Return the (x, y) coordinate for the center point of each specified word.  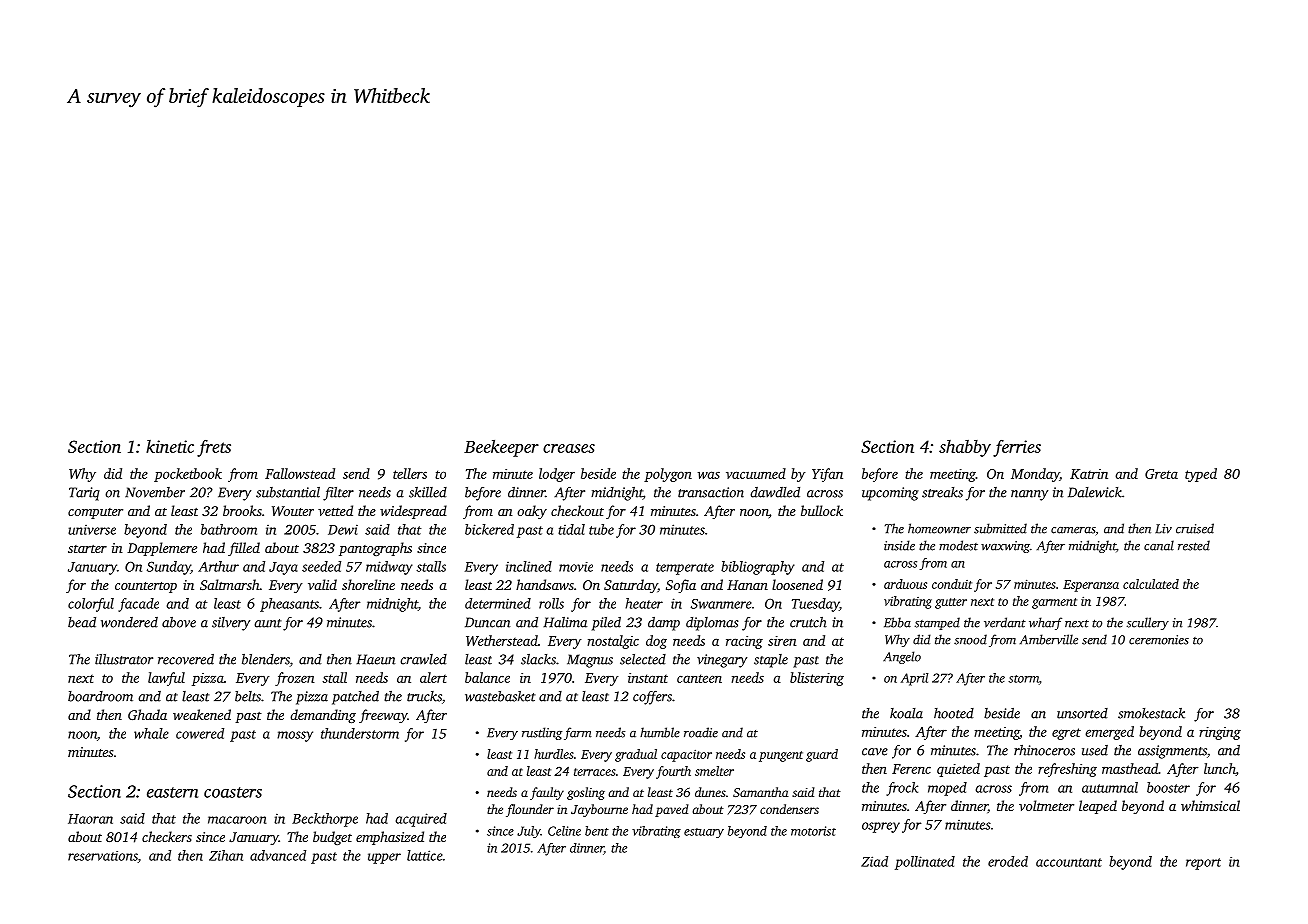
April (915, 679)
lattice (425, 855)
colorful (91, 605)
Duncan (487, 622)
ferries (1017, 448)
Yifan (827, 475)
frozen (295, 679)
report (1203, 864)
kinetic (170, 446)
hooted (954, 713)
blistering (817, 679)
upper (384, 858)
